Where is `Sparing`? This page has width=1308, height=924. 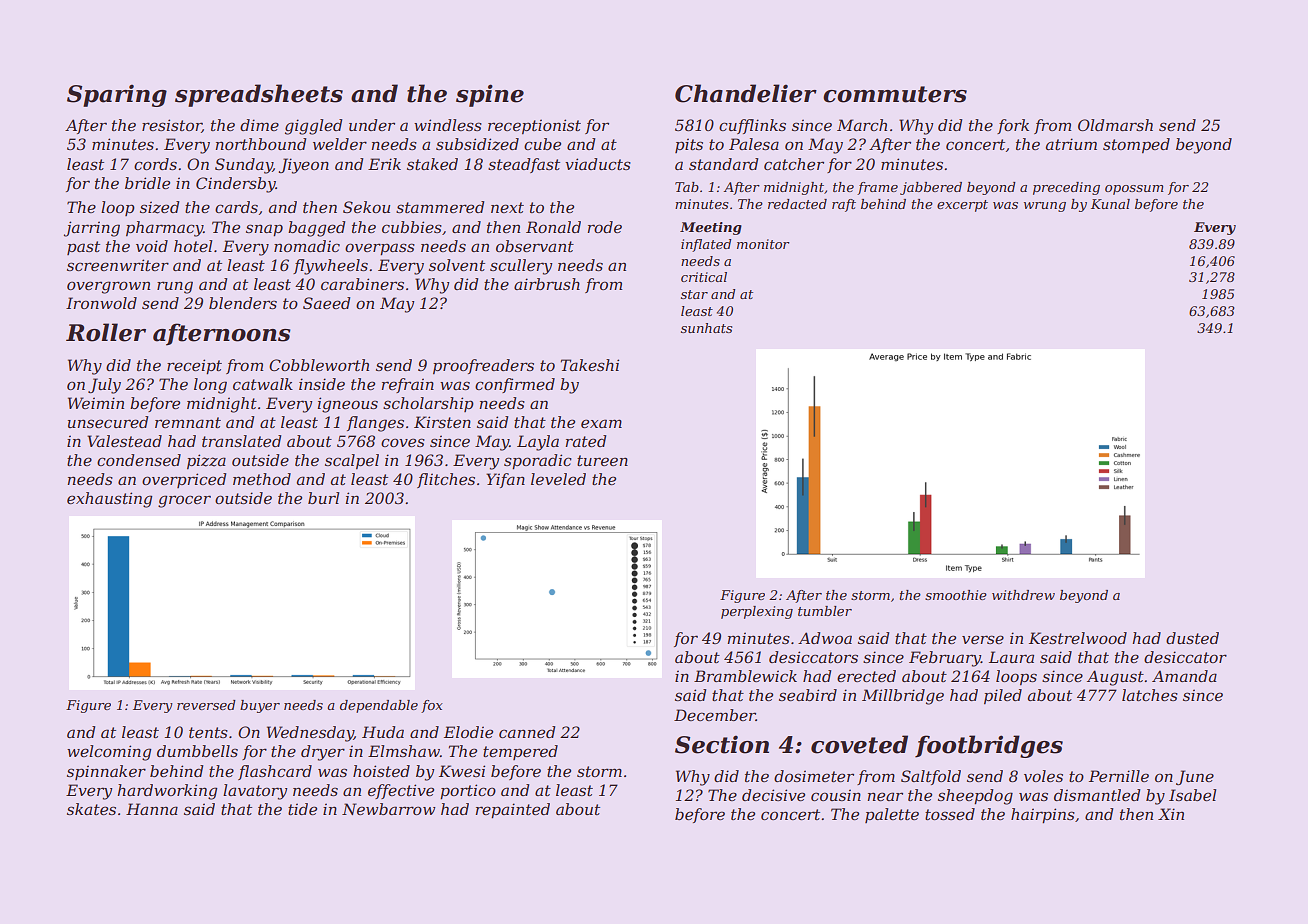
Sparing is located at coordinates (117, 95).
